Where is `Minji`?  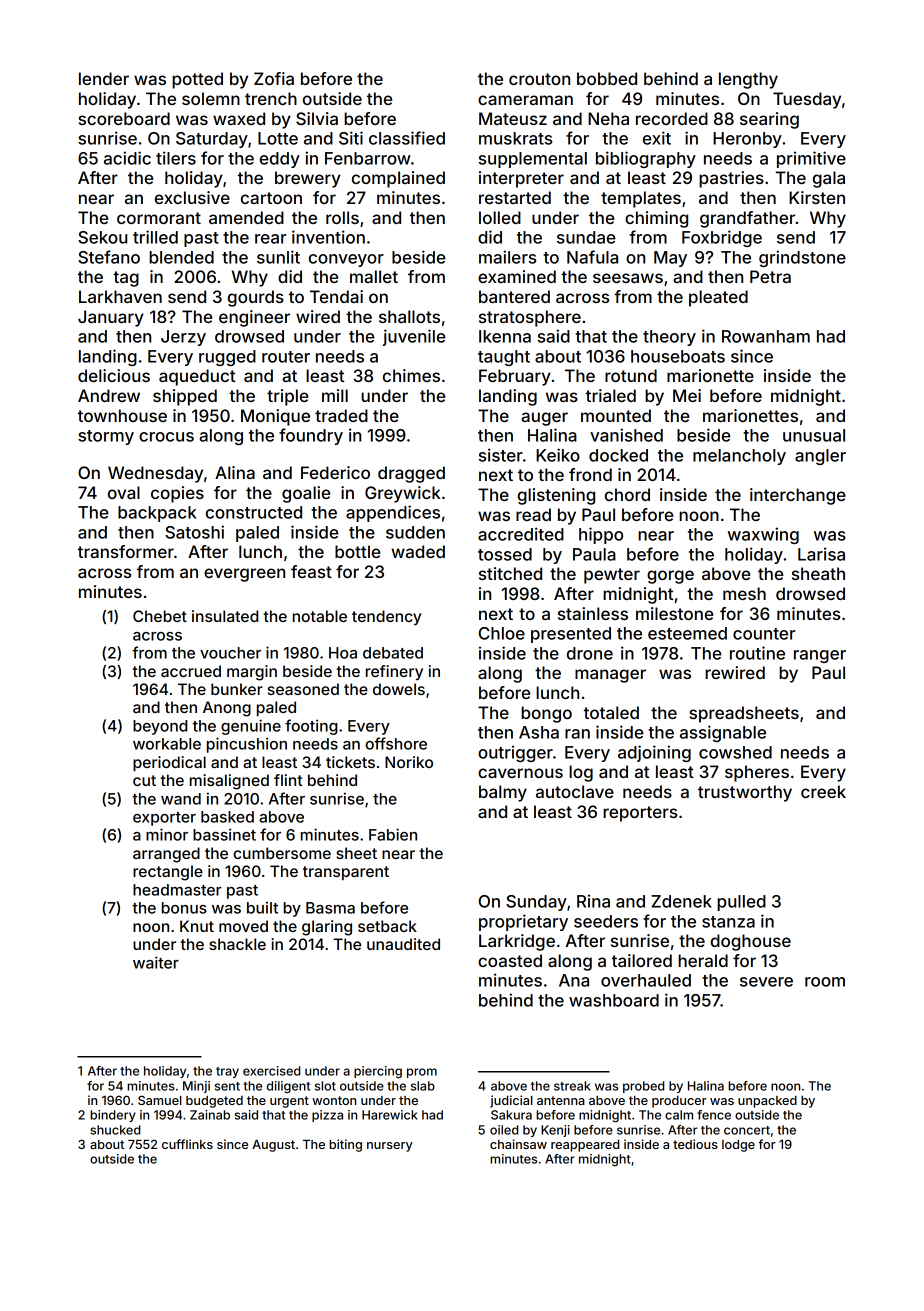
Minji is located at coordinates (196, 1087).
